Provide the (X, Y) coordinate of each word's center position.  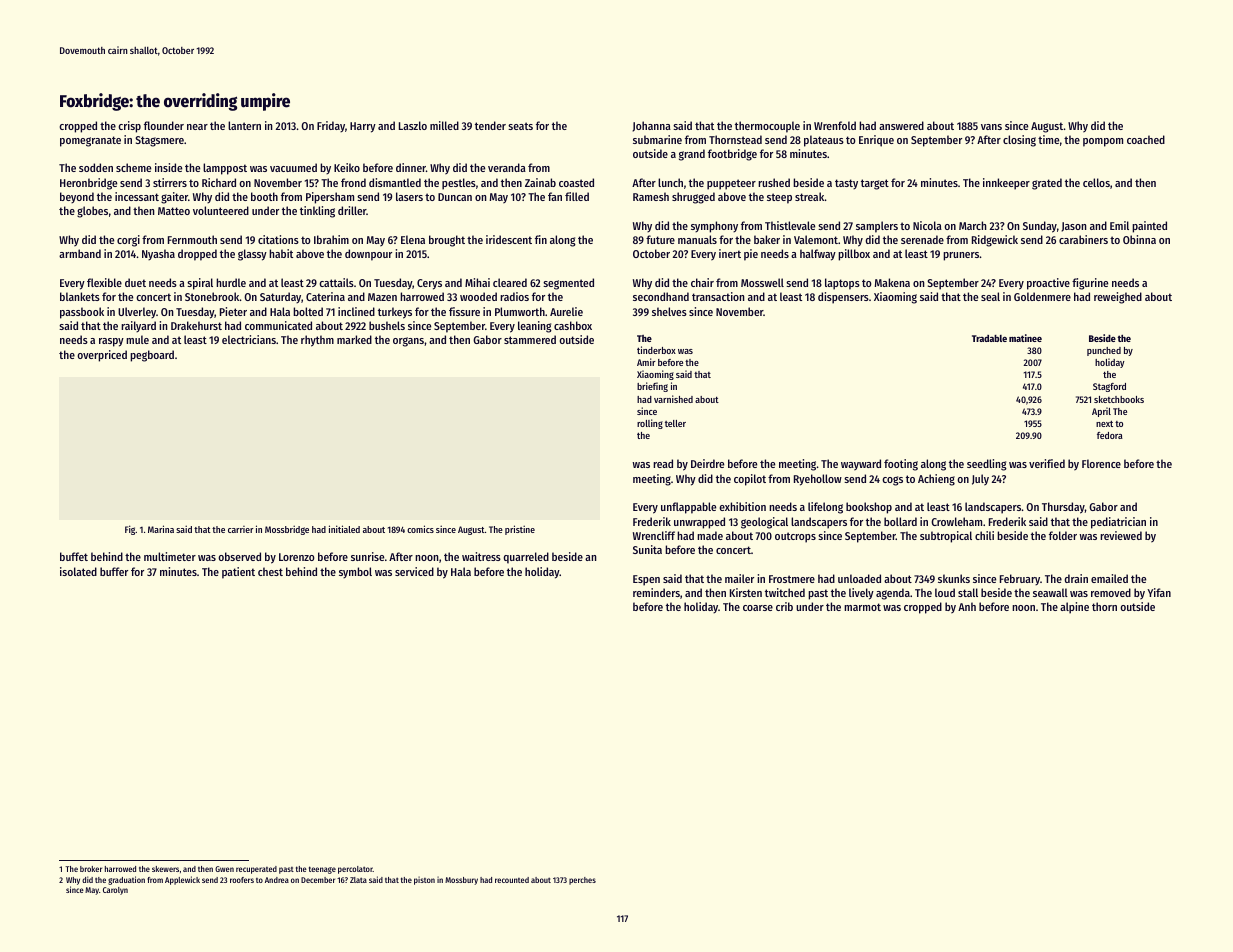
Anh (967, 606)
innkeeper (1006, 184)
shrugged (693, 198)
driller (352, 210)
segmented (568, 284)
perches (582, 881)
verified (1047, 463)
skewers (165, 869)
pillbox (854, 255)
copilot (750, 480)
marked (354, 339)
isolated (78, 571)
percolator (355, 870)
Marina (161, 529)
